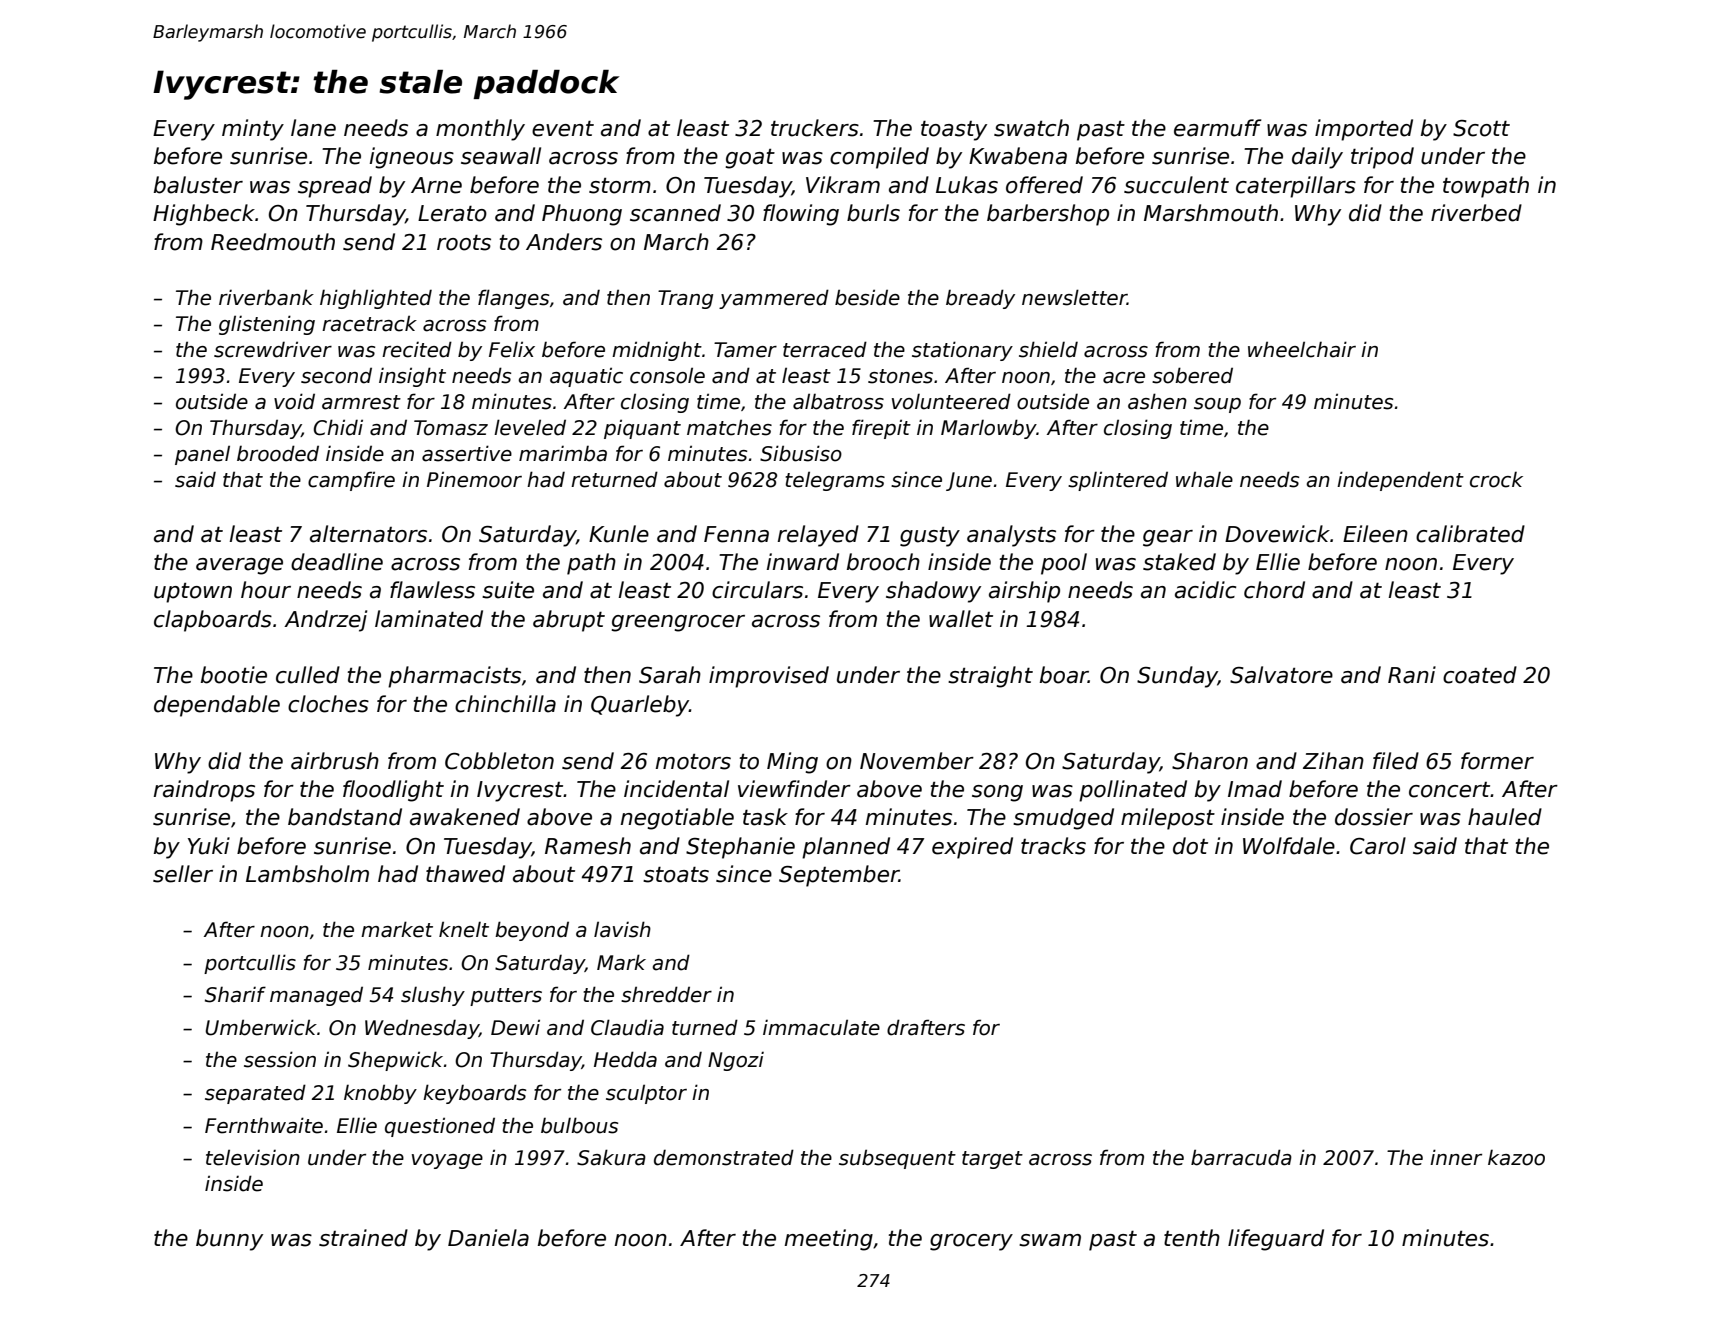 The image size is (1715, 1325). Describe the element at coordinates (480, 130) in the screenshot. I see `monthly` at that location.
